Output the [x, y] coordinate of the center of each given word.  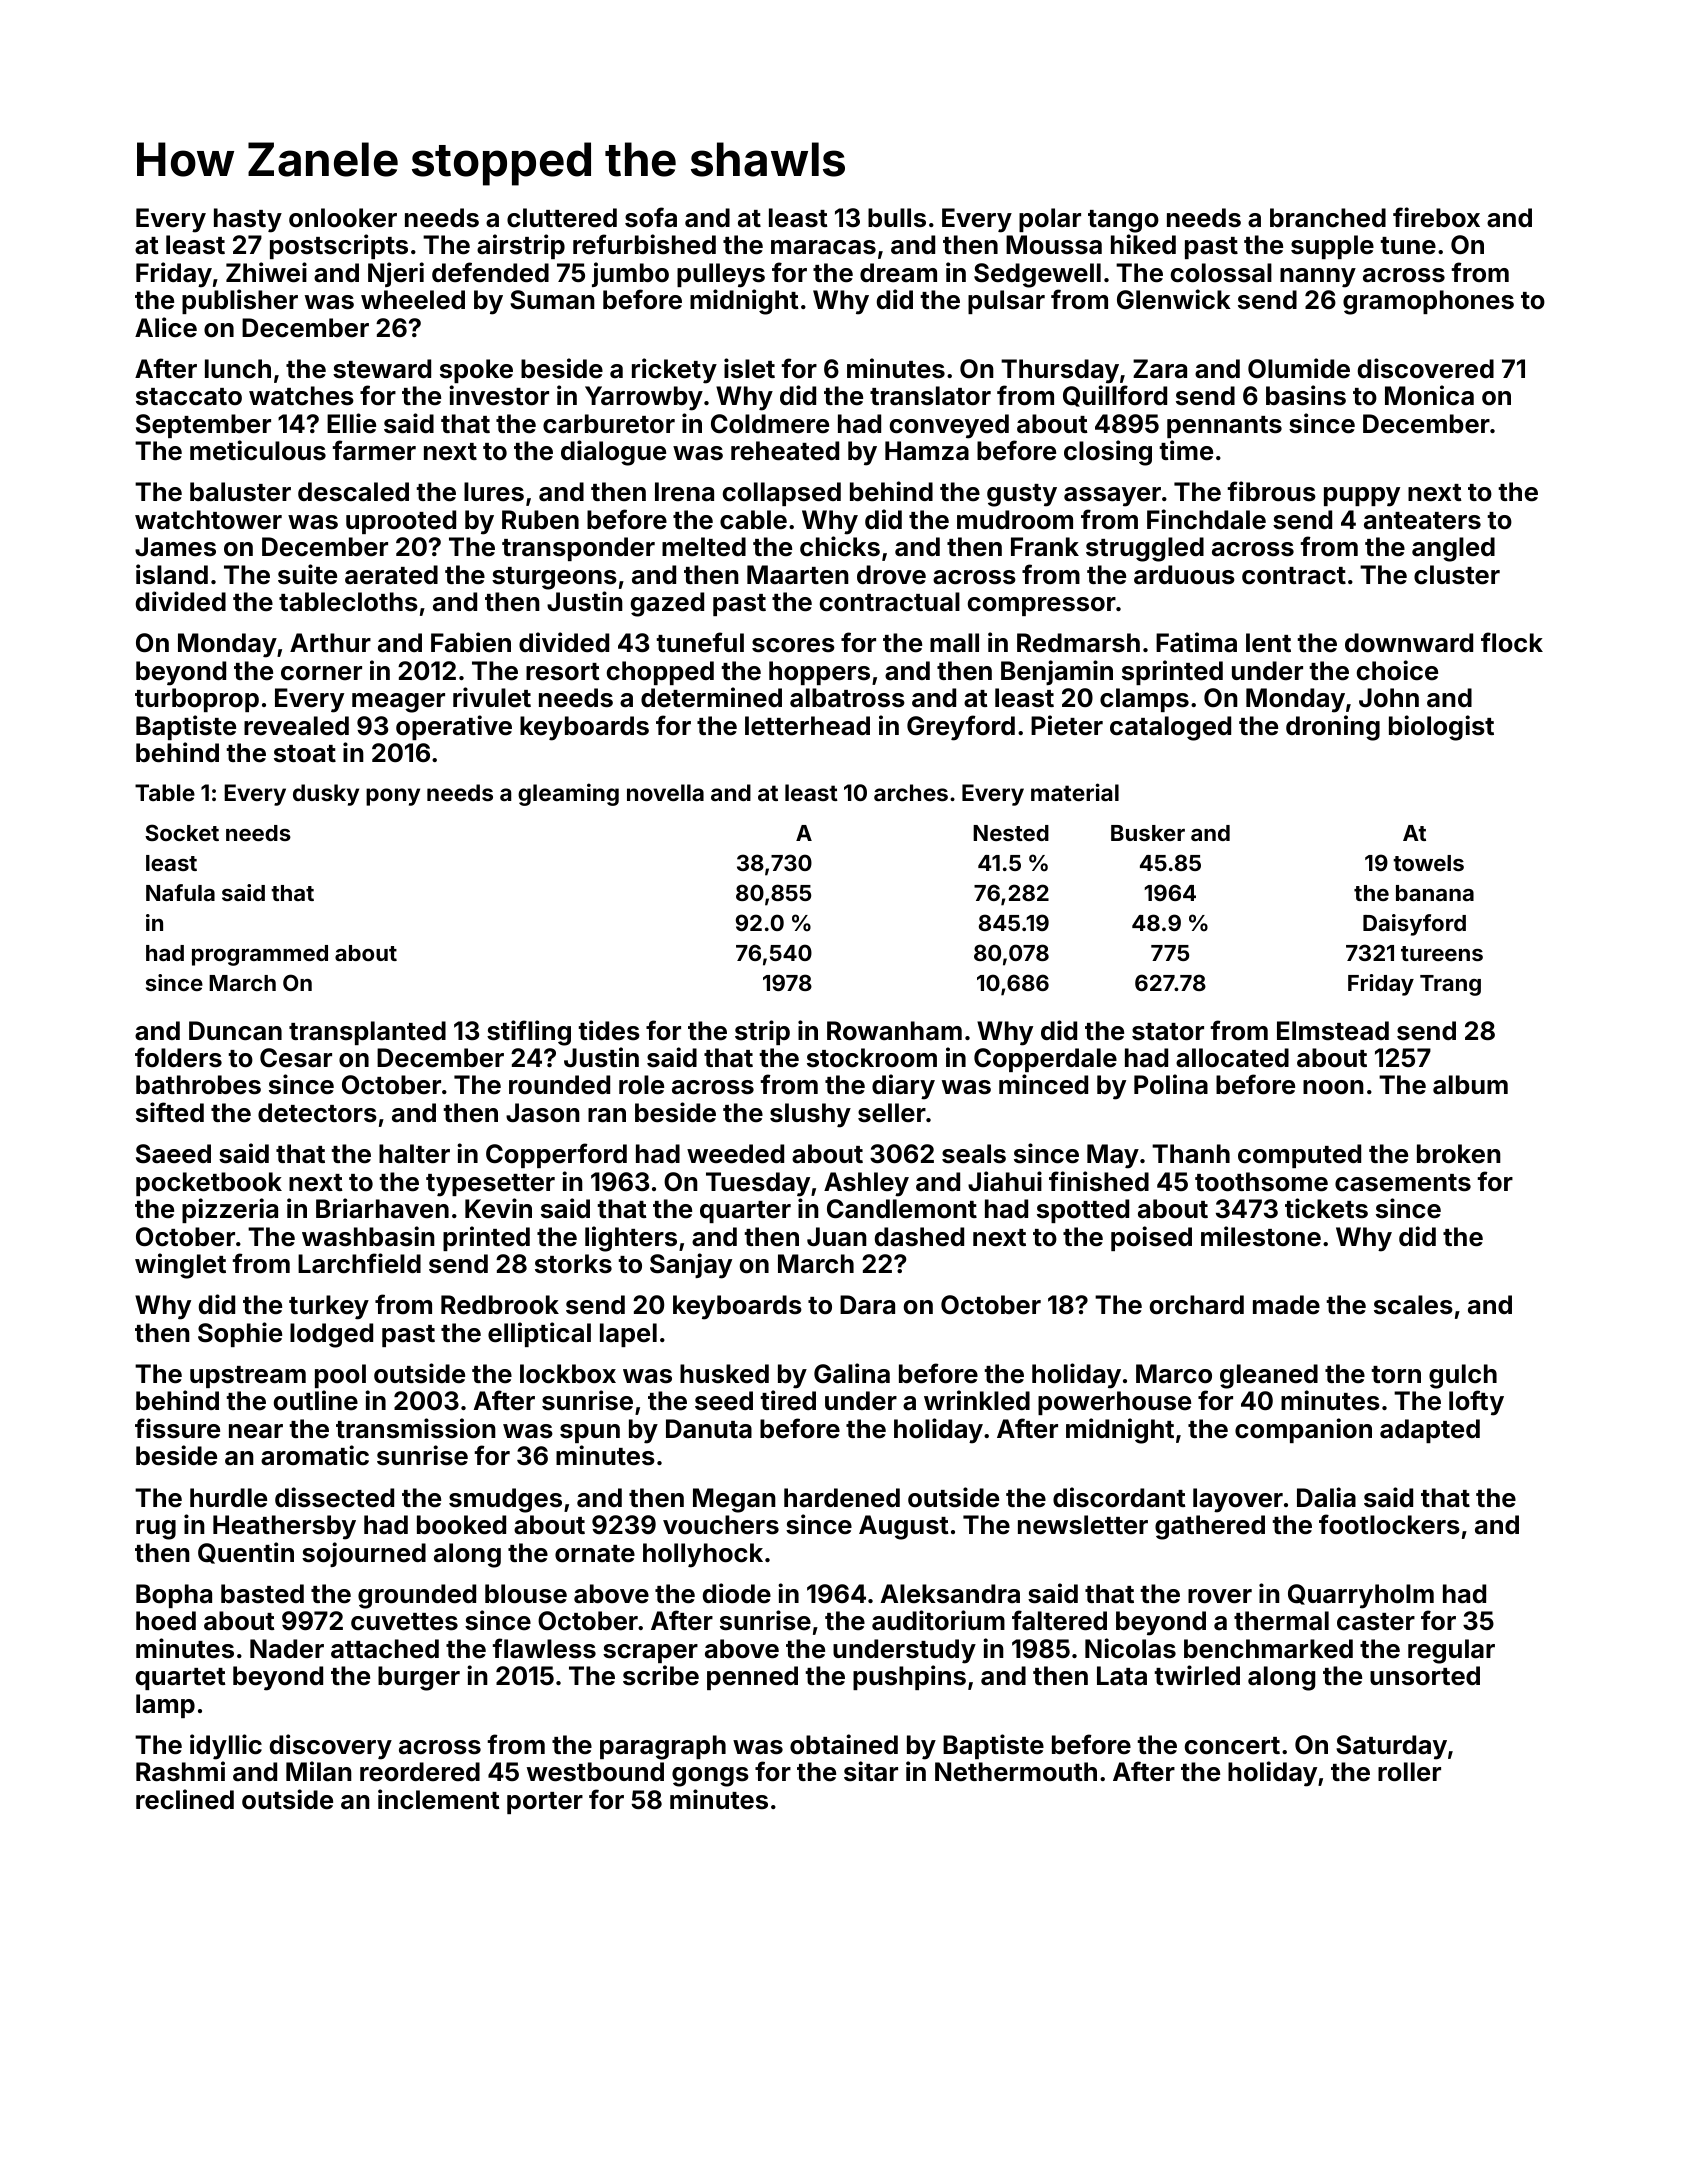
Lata [1122, 1676]
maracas [823, 247]
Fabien [471, 642]
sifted [170, 1112]
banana [1435, 893]
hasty [248, 220]
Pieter [1067, 725]
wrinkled [977, 1400]
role [641, 1085]
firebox [1436, 217]
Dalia [1326, 1497]
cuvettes [404, 1622]
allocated [1232, 1058]
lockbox [568, 1374]
